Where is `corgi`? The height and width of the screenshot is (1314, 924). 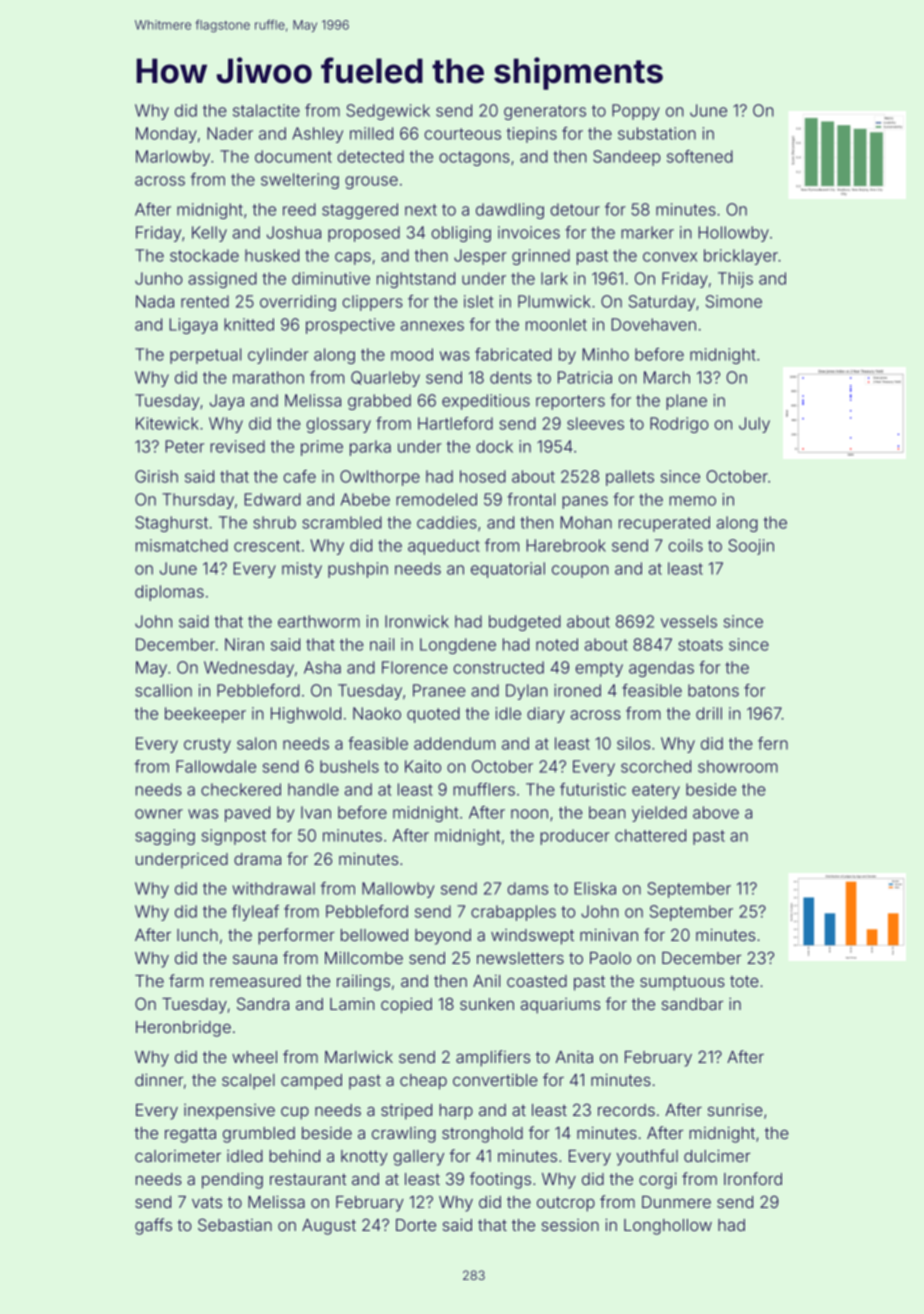 corgi is located at coordinates (658, 1180).
